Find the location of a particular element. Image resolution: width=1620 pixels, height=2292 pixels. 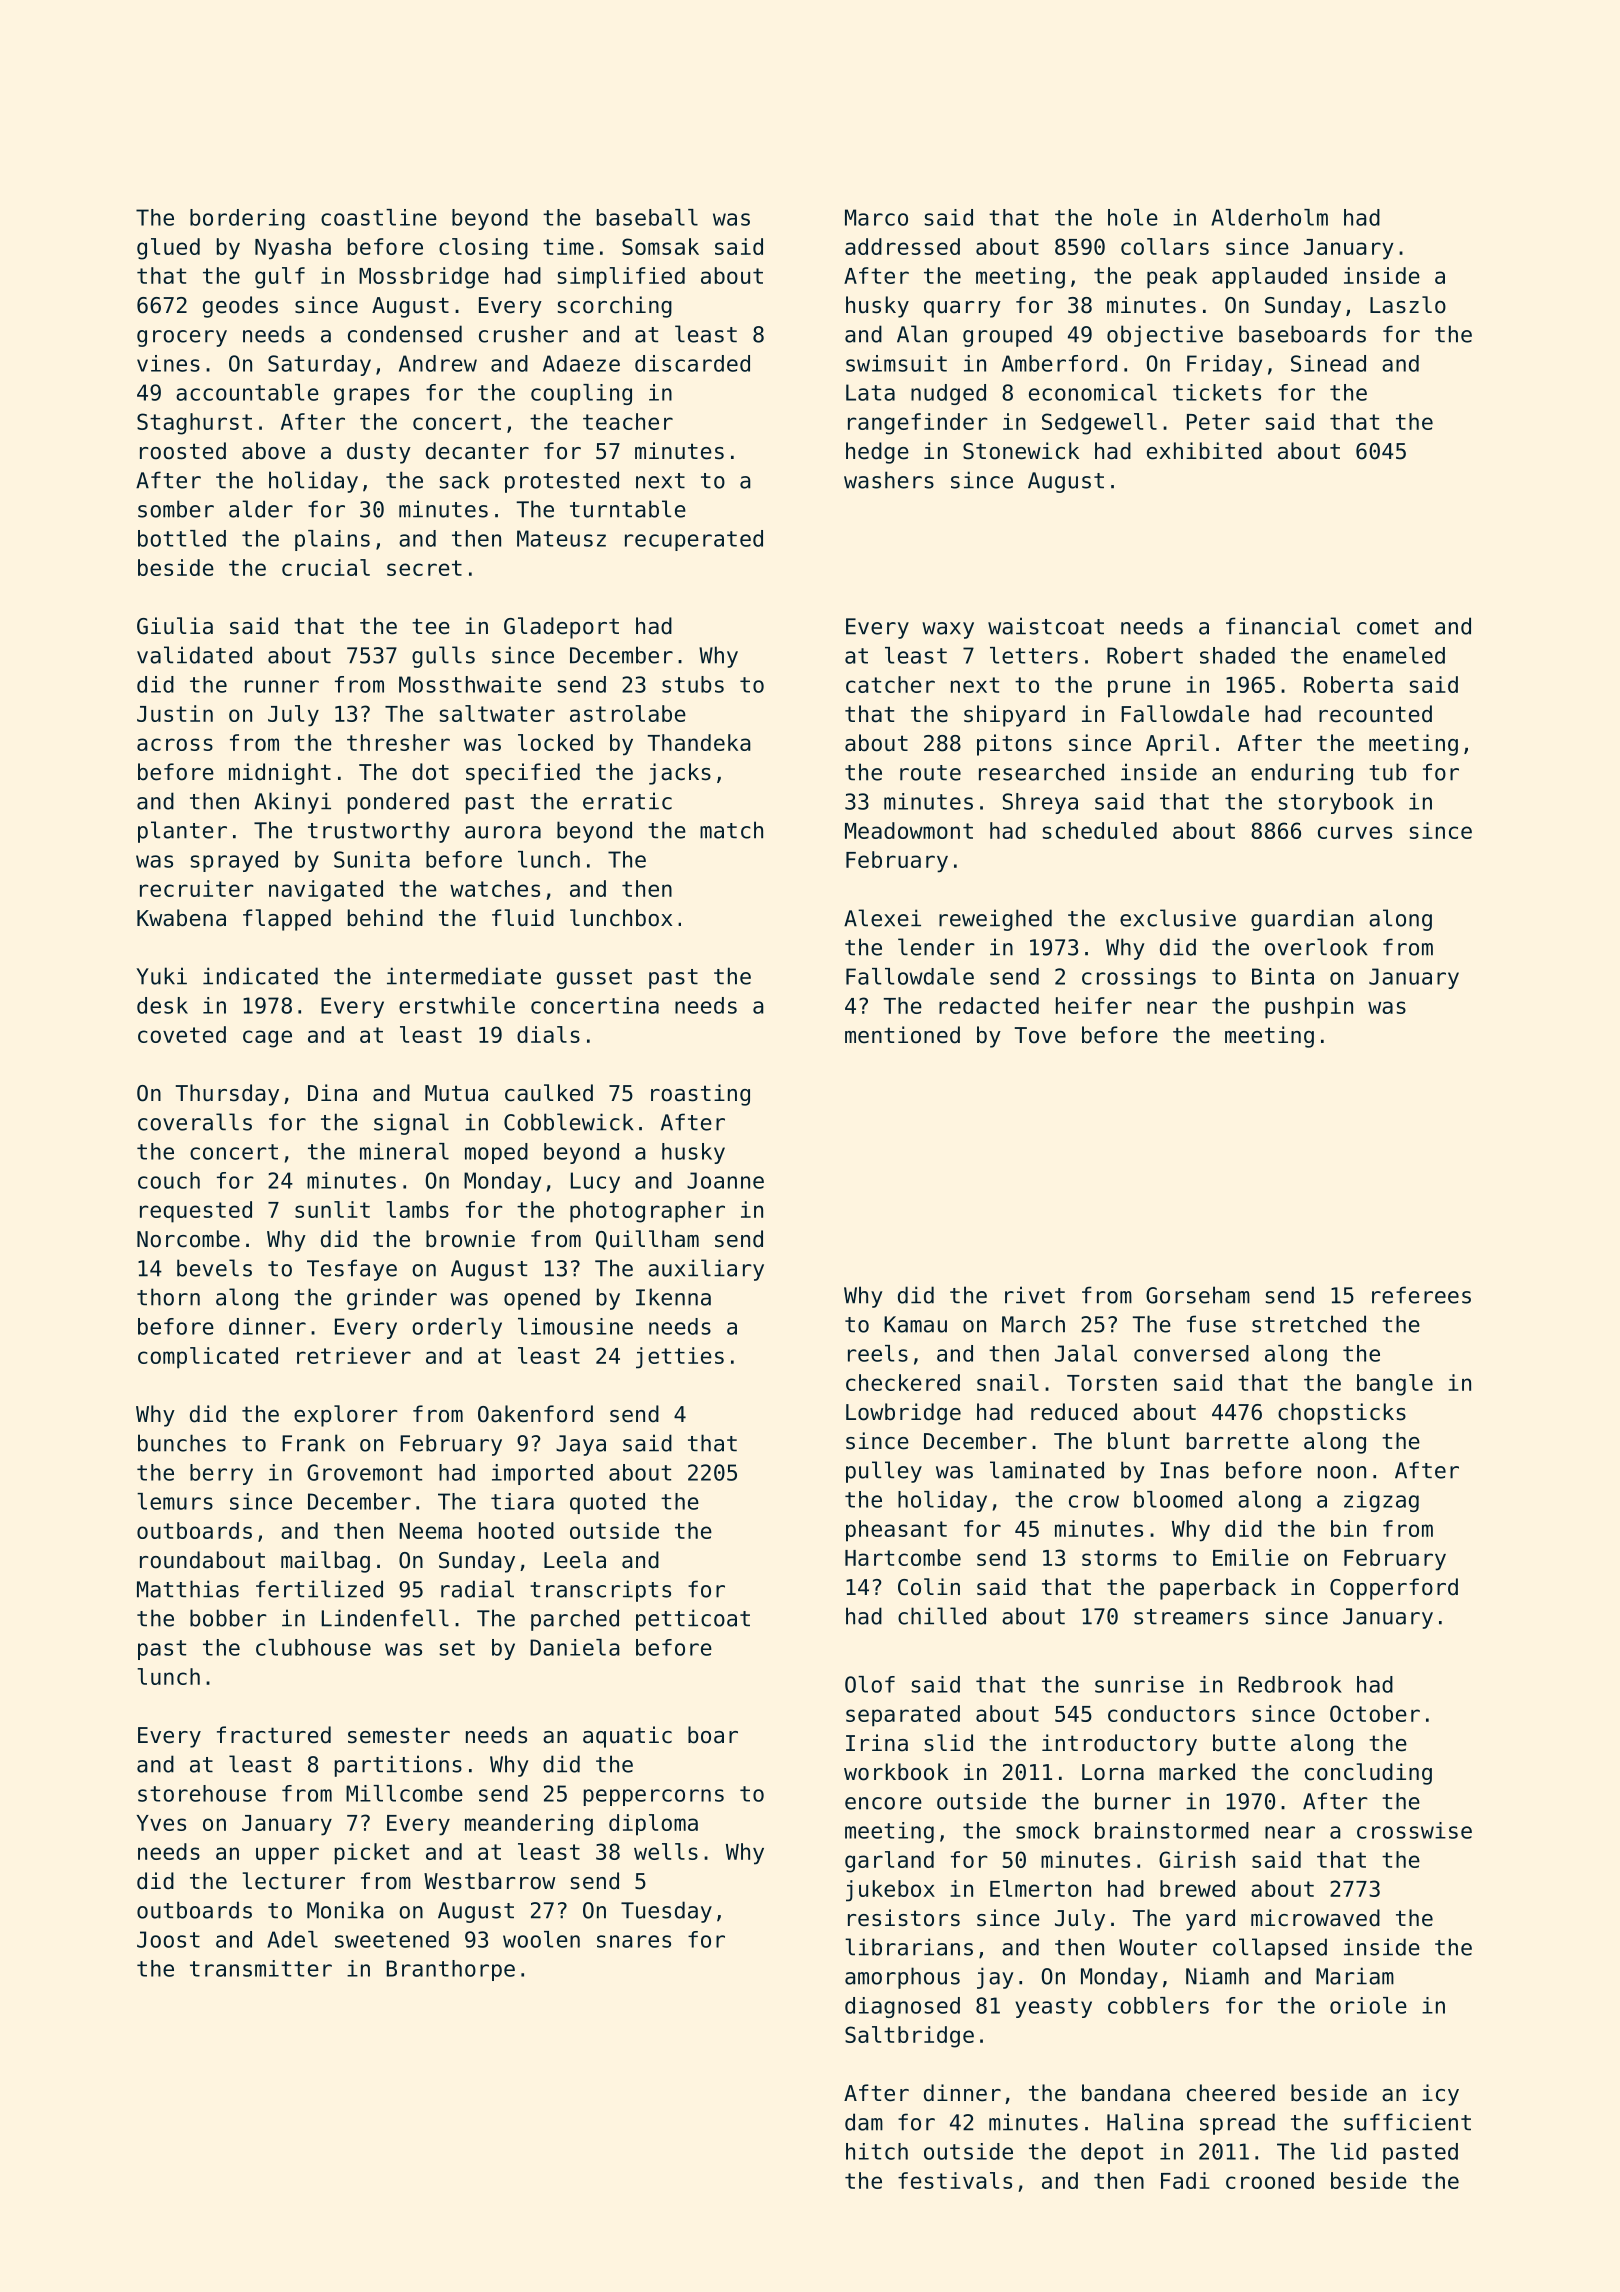

semester is located at coordinates (399, 1735).
